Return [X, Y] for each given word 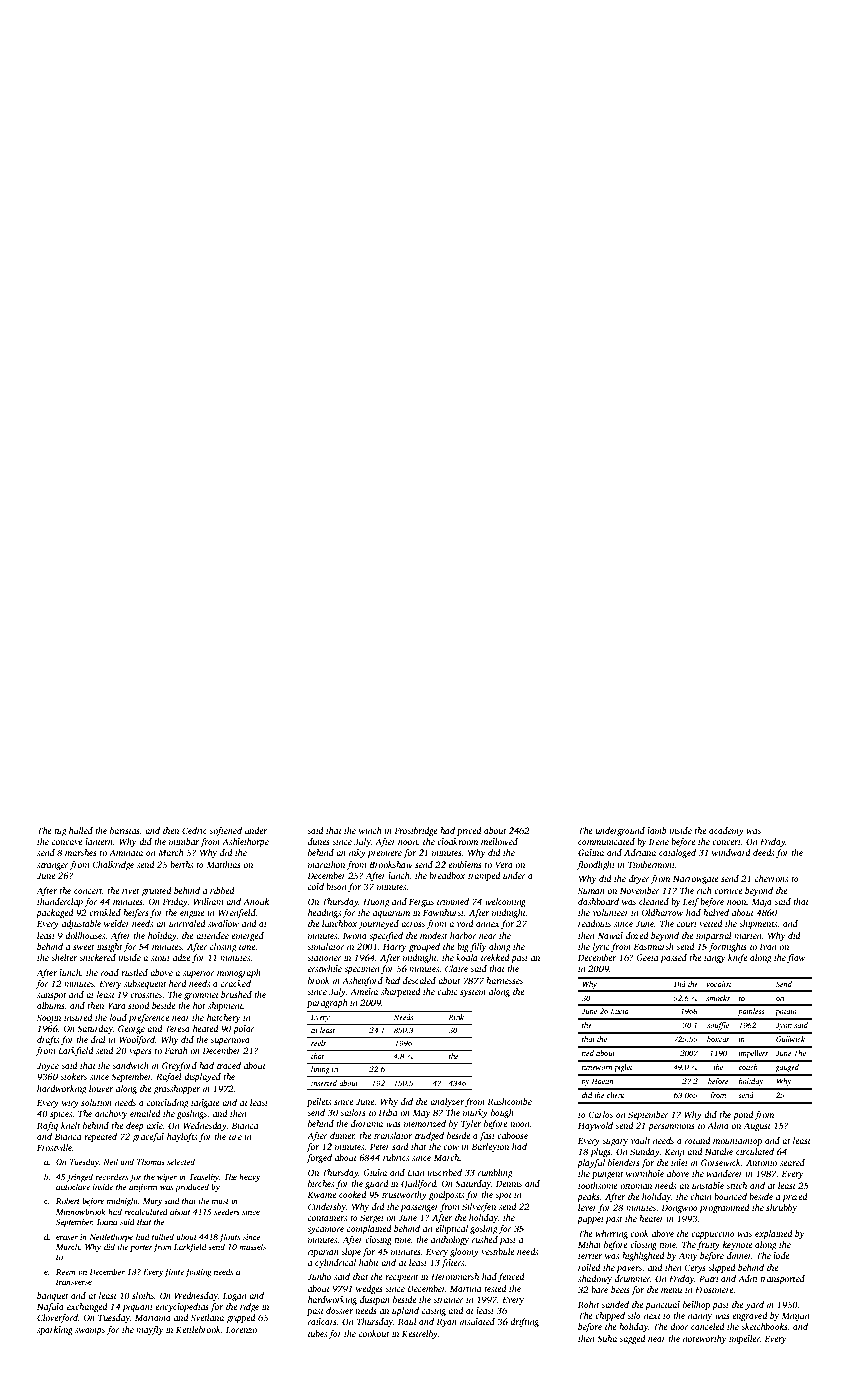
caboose [512, 1135]
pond [743, 1115]
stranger [53, 866]
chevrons [771, 878]
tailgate [205, 1103]
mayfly [150, 1330]
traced [229, 1065]
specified [386, 936]
